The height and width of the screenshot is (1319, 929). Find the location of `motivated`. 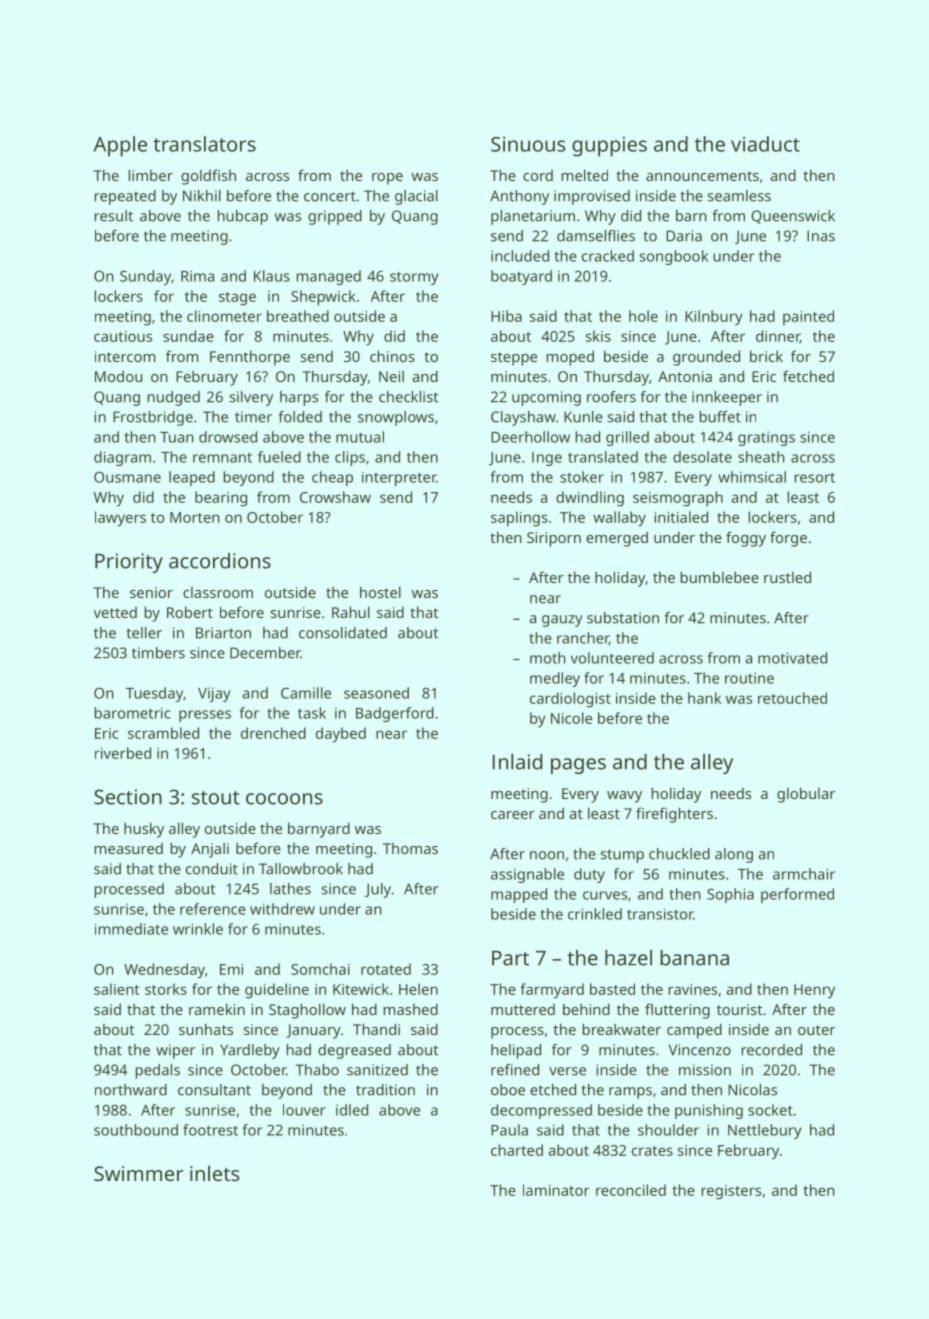

motivated is located at coordinates (792, 658).
